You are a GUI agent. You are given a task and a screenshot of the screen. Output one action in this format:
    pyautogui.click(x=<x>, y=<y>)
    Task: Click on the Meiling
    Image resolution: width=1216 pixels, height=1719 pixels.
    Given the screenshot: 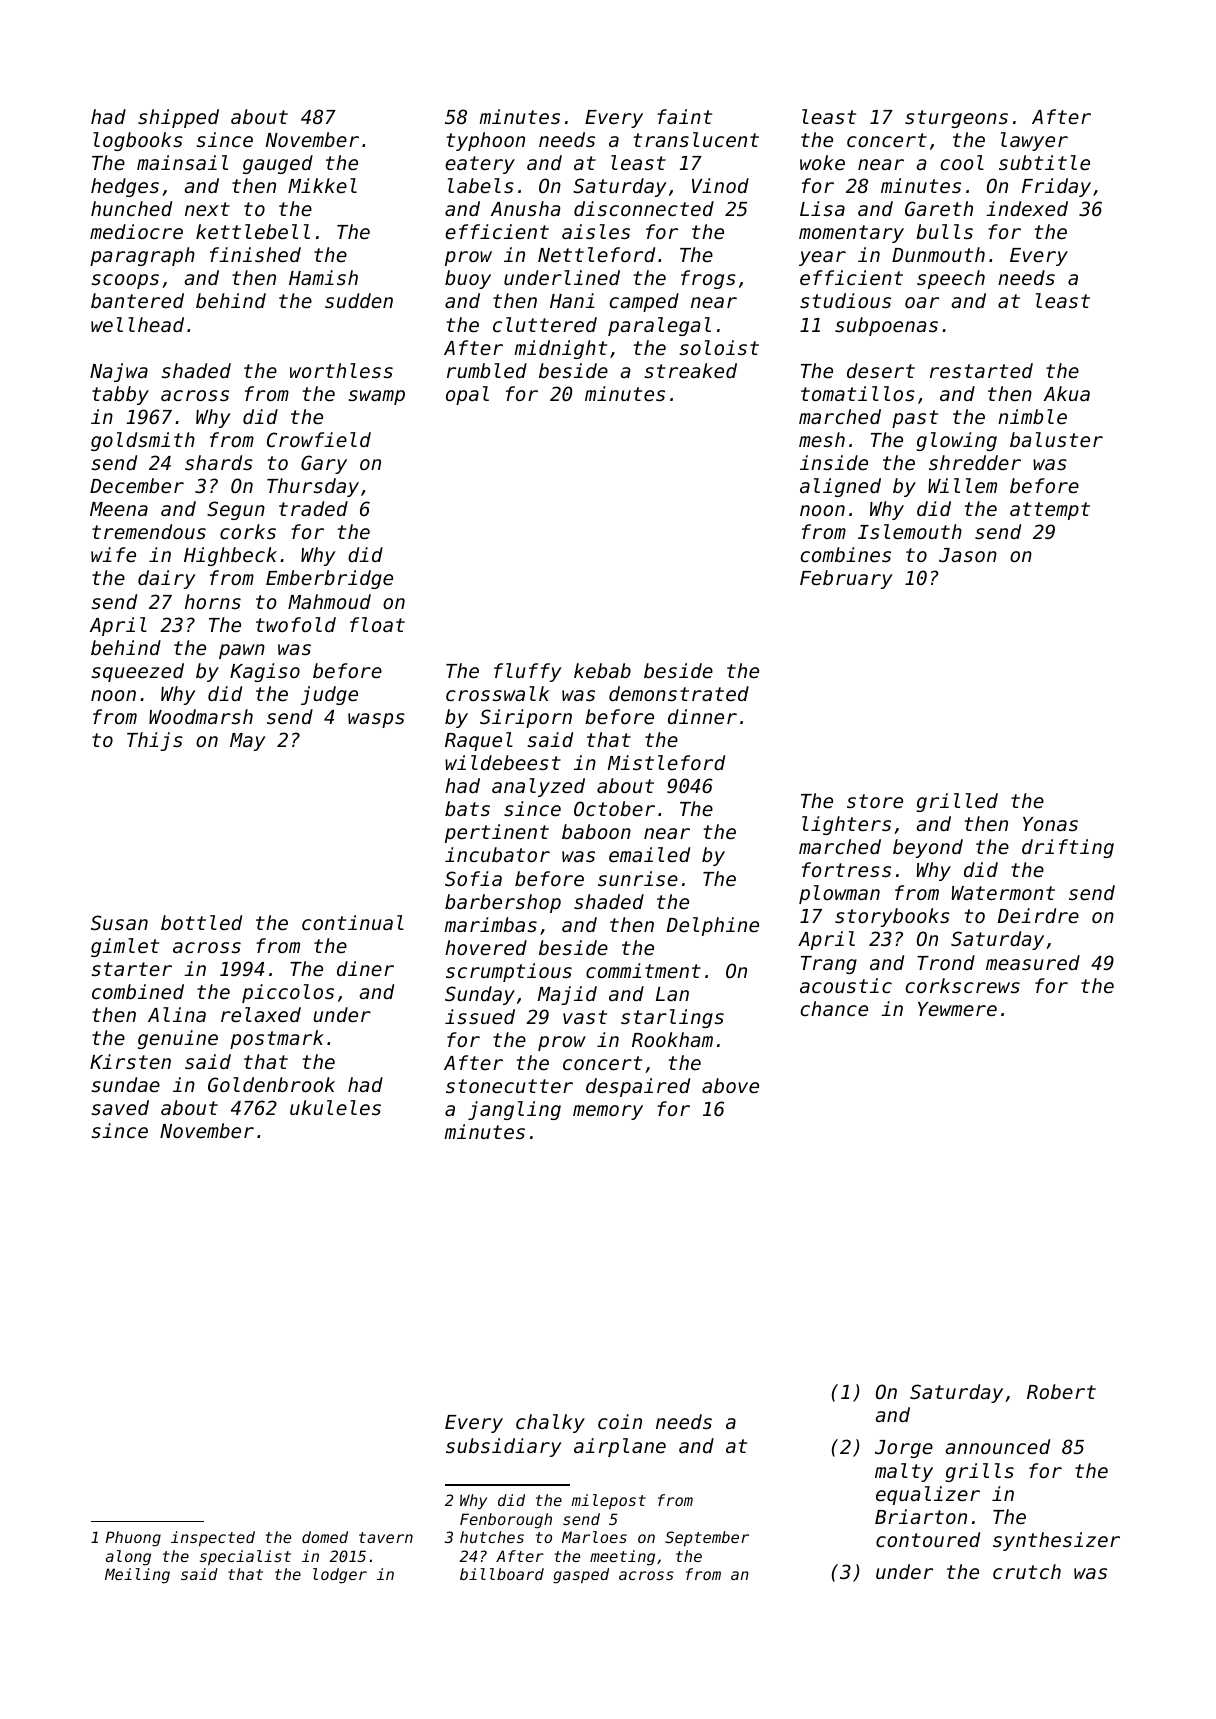 What is the action you would take?
    pyautogui.click(x=137, y=1576)
